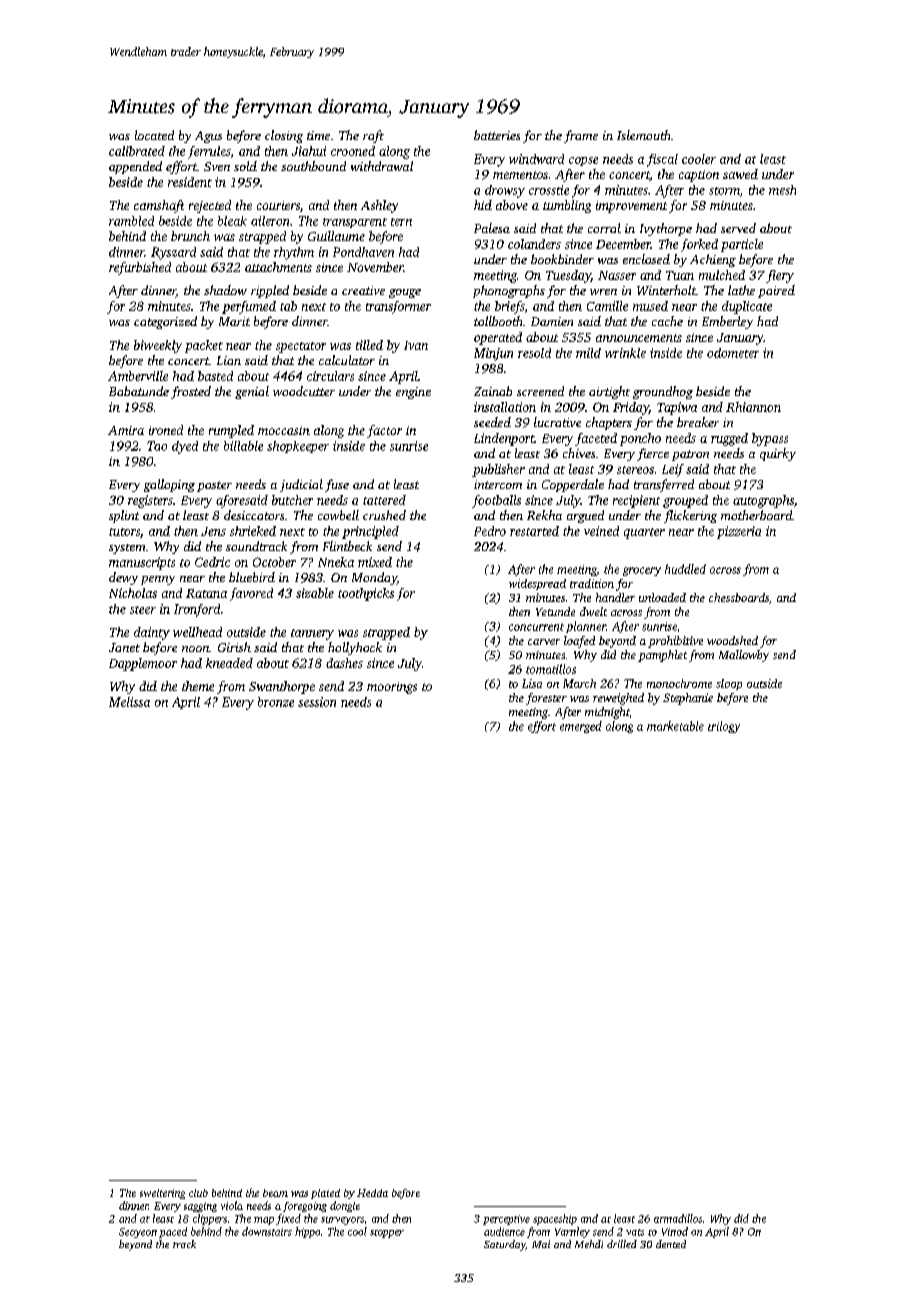  Describe the element at coordinates (497, 135) in the image. I see `batteries` at that location.
